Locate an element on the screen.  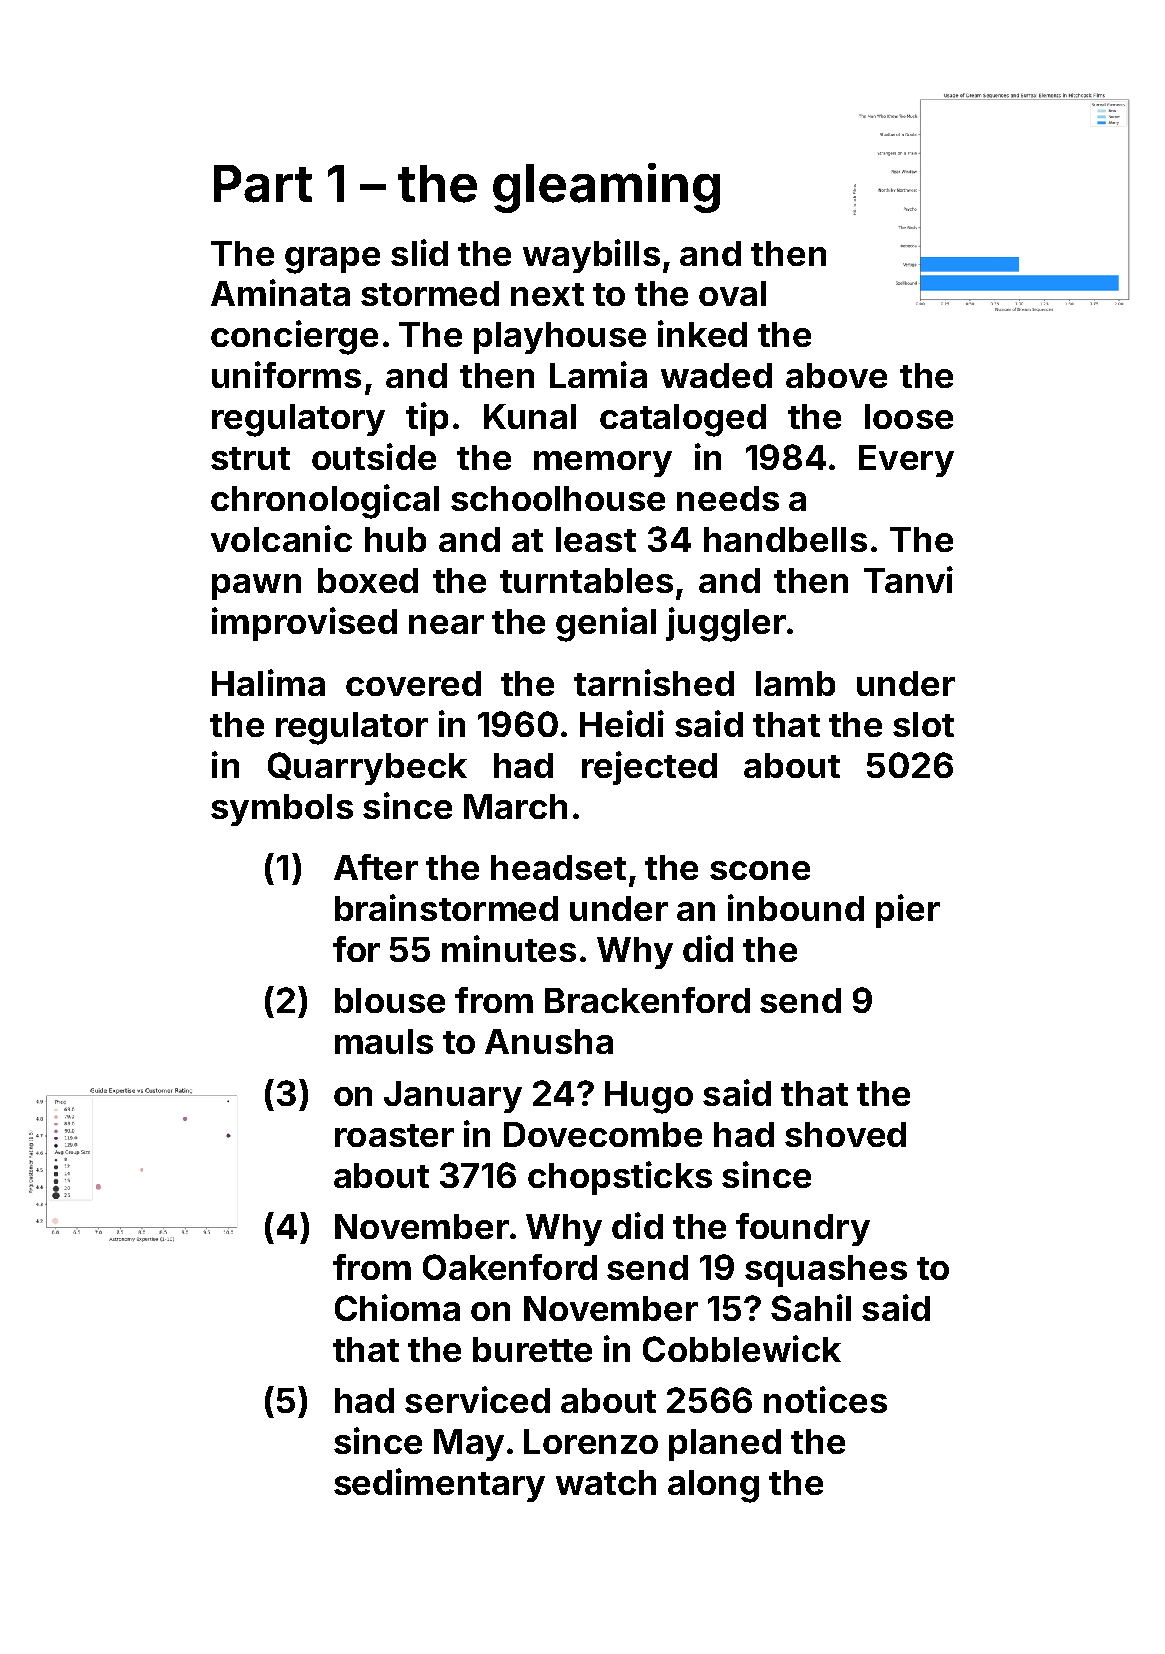
rejected is located at coordinates (649, 768).
